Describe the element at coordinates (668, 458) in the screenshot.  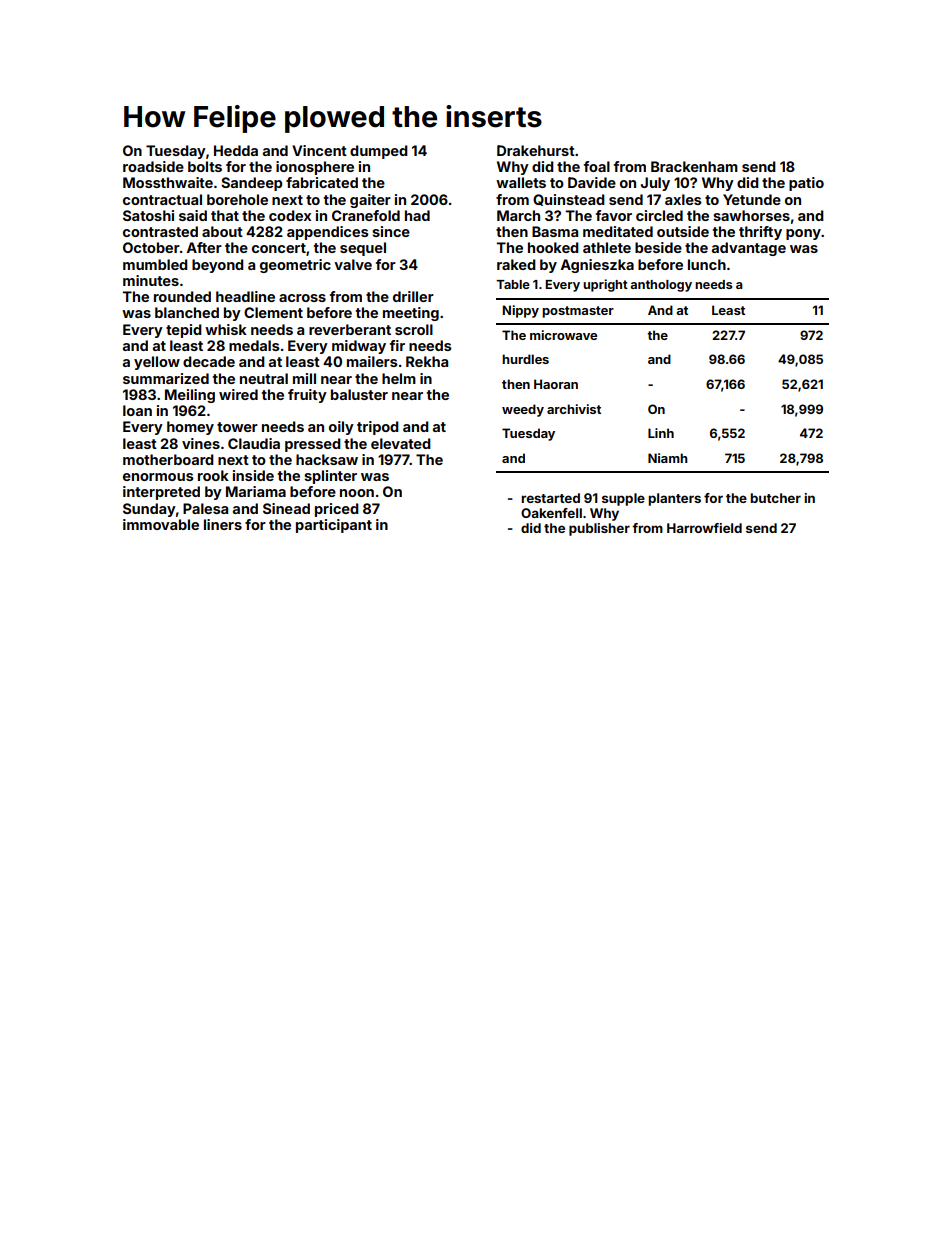
I see `Niamh` at that location.
